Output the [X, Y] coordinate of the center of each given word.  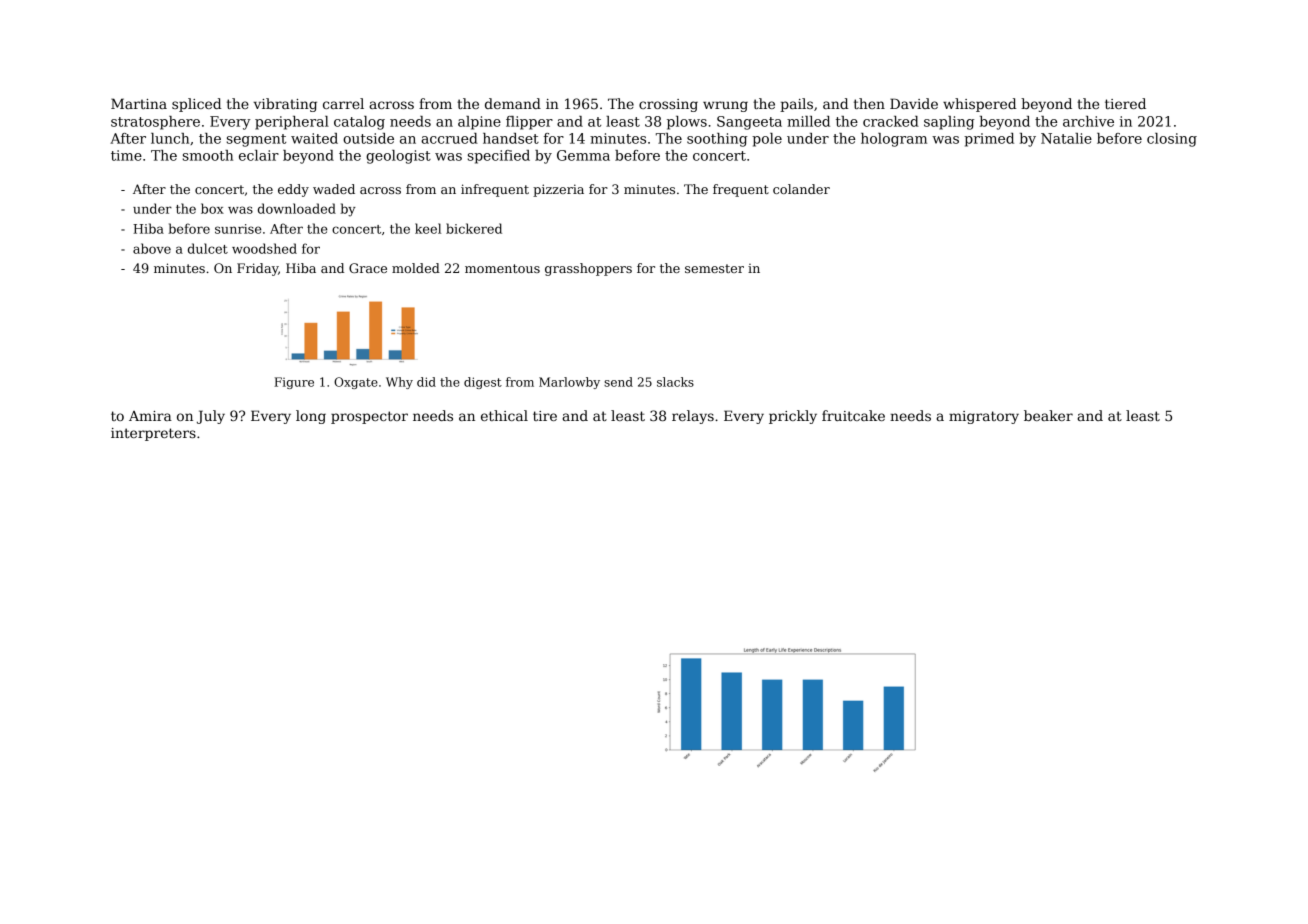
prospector [369, 417]
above [152, 248]
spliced [196, 105]
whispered [979, 105]
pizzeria [558, 190]
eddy [293, 190]
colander [801, 189]
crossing [668, 105]
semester [714, 268]
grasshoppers [588, 269]
